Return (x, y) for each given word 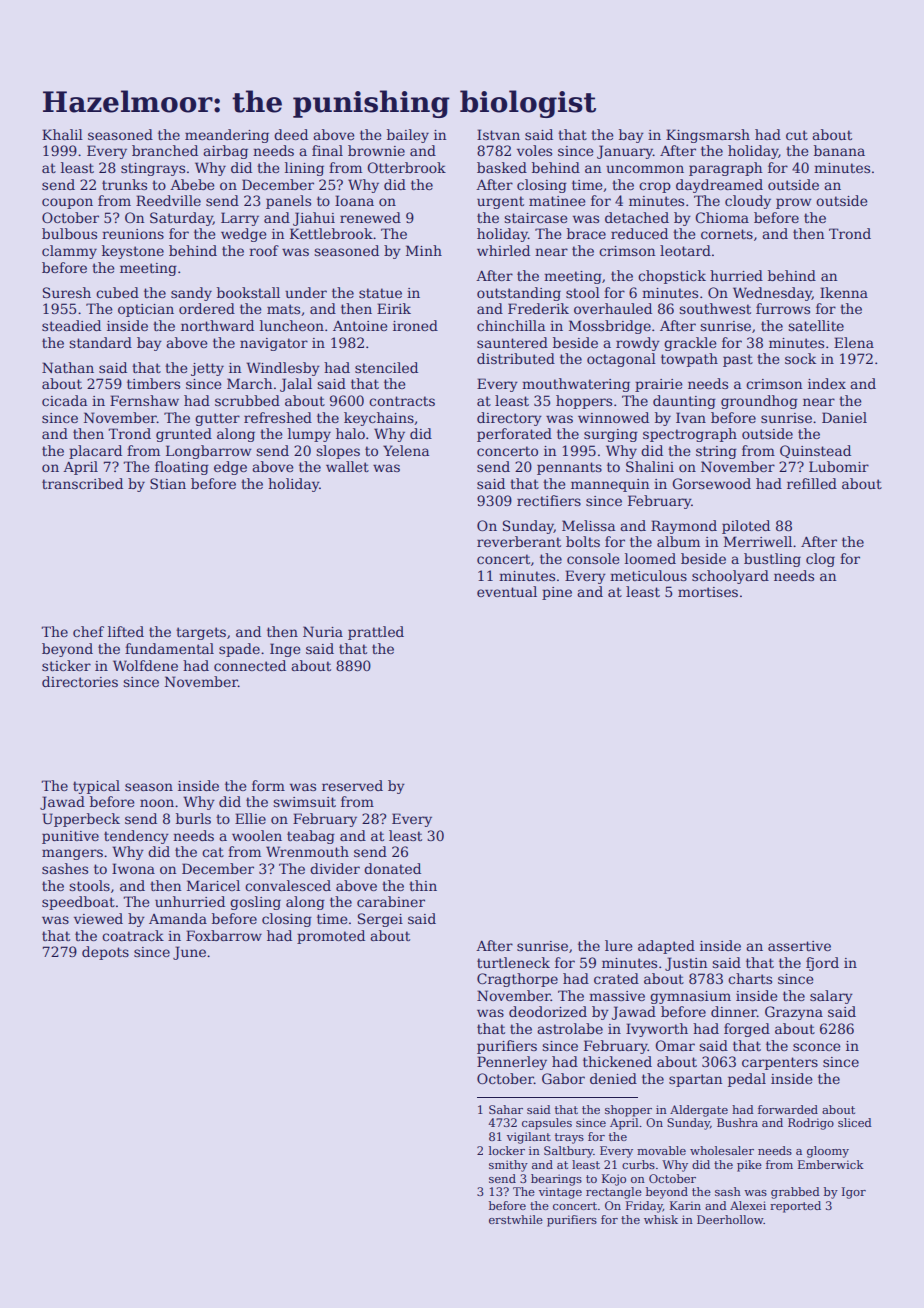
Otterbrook (406, 167)
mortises (708, 592)
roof (264, 250)
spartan (695, 1080)
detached (637, 217)
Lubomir (839, 466)
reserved (352, 785)
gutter (217, 419)
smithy (508, 1166)
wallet (347, 466)
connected (250, 665)
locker (507, 1150)
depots (105, 953)
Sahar (506, 1109)
